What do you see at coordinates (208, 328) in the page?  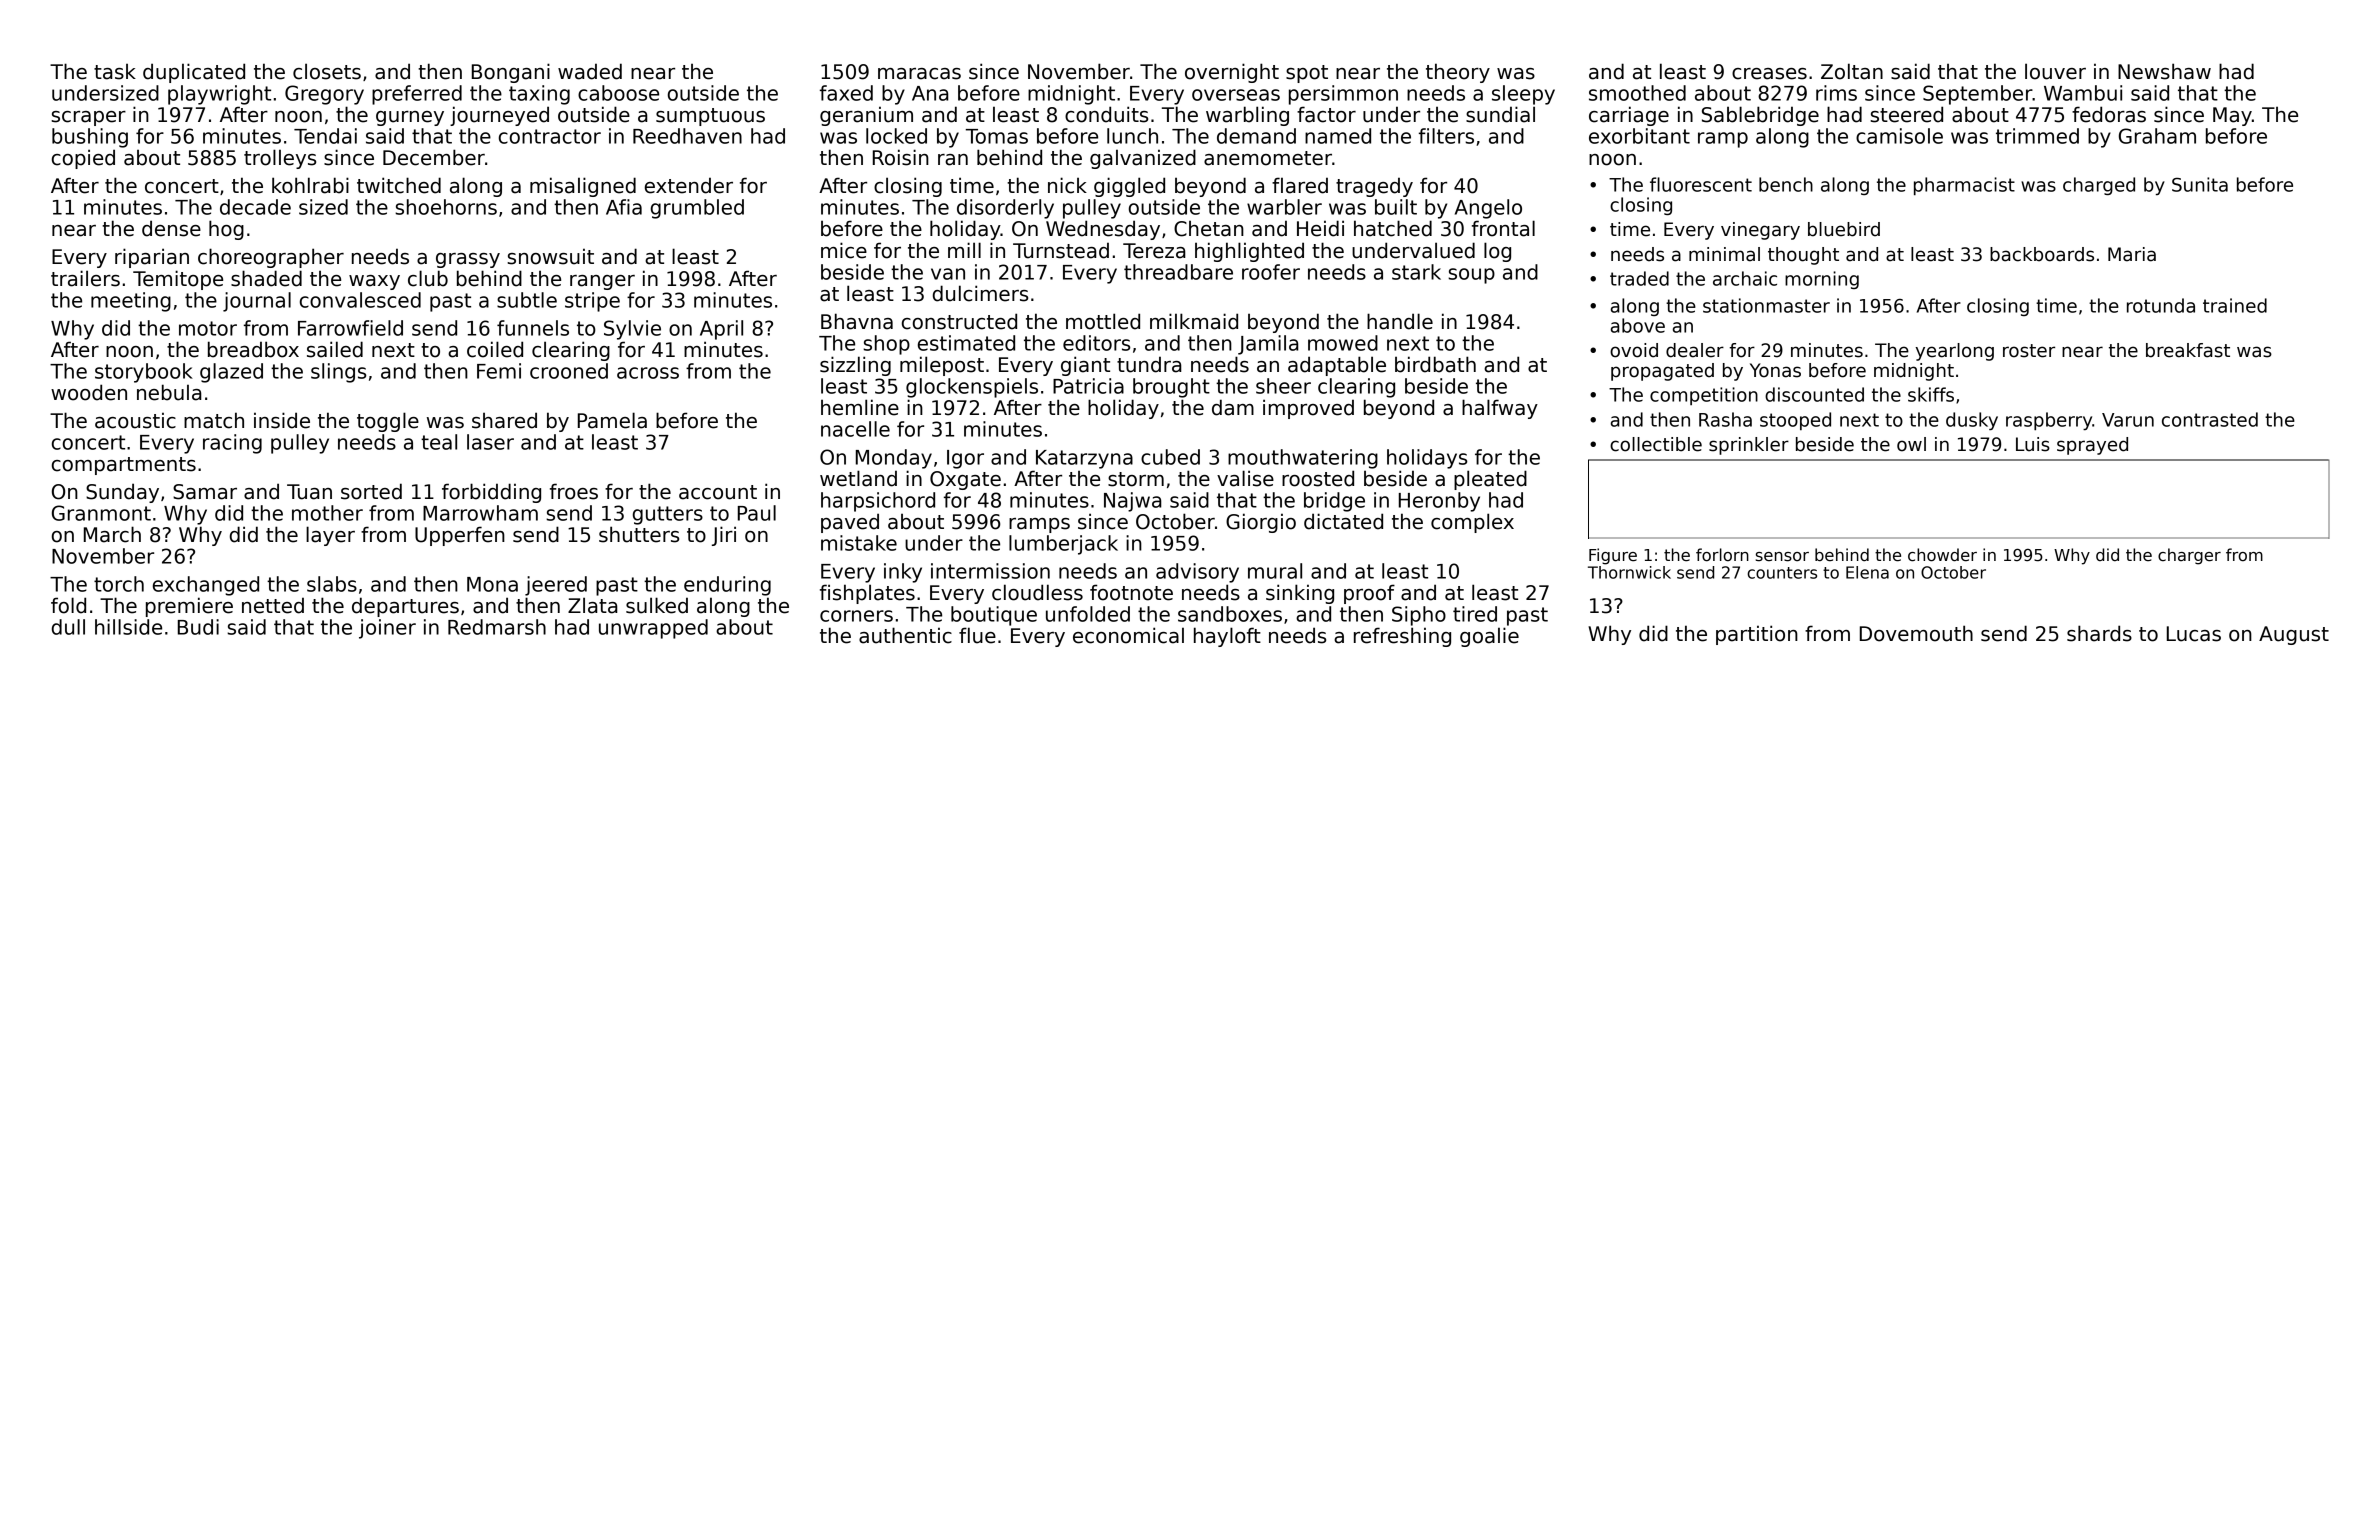 I see `motor` at bounding box center [208, 328].
